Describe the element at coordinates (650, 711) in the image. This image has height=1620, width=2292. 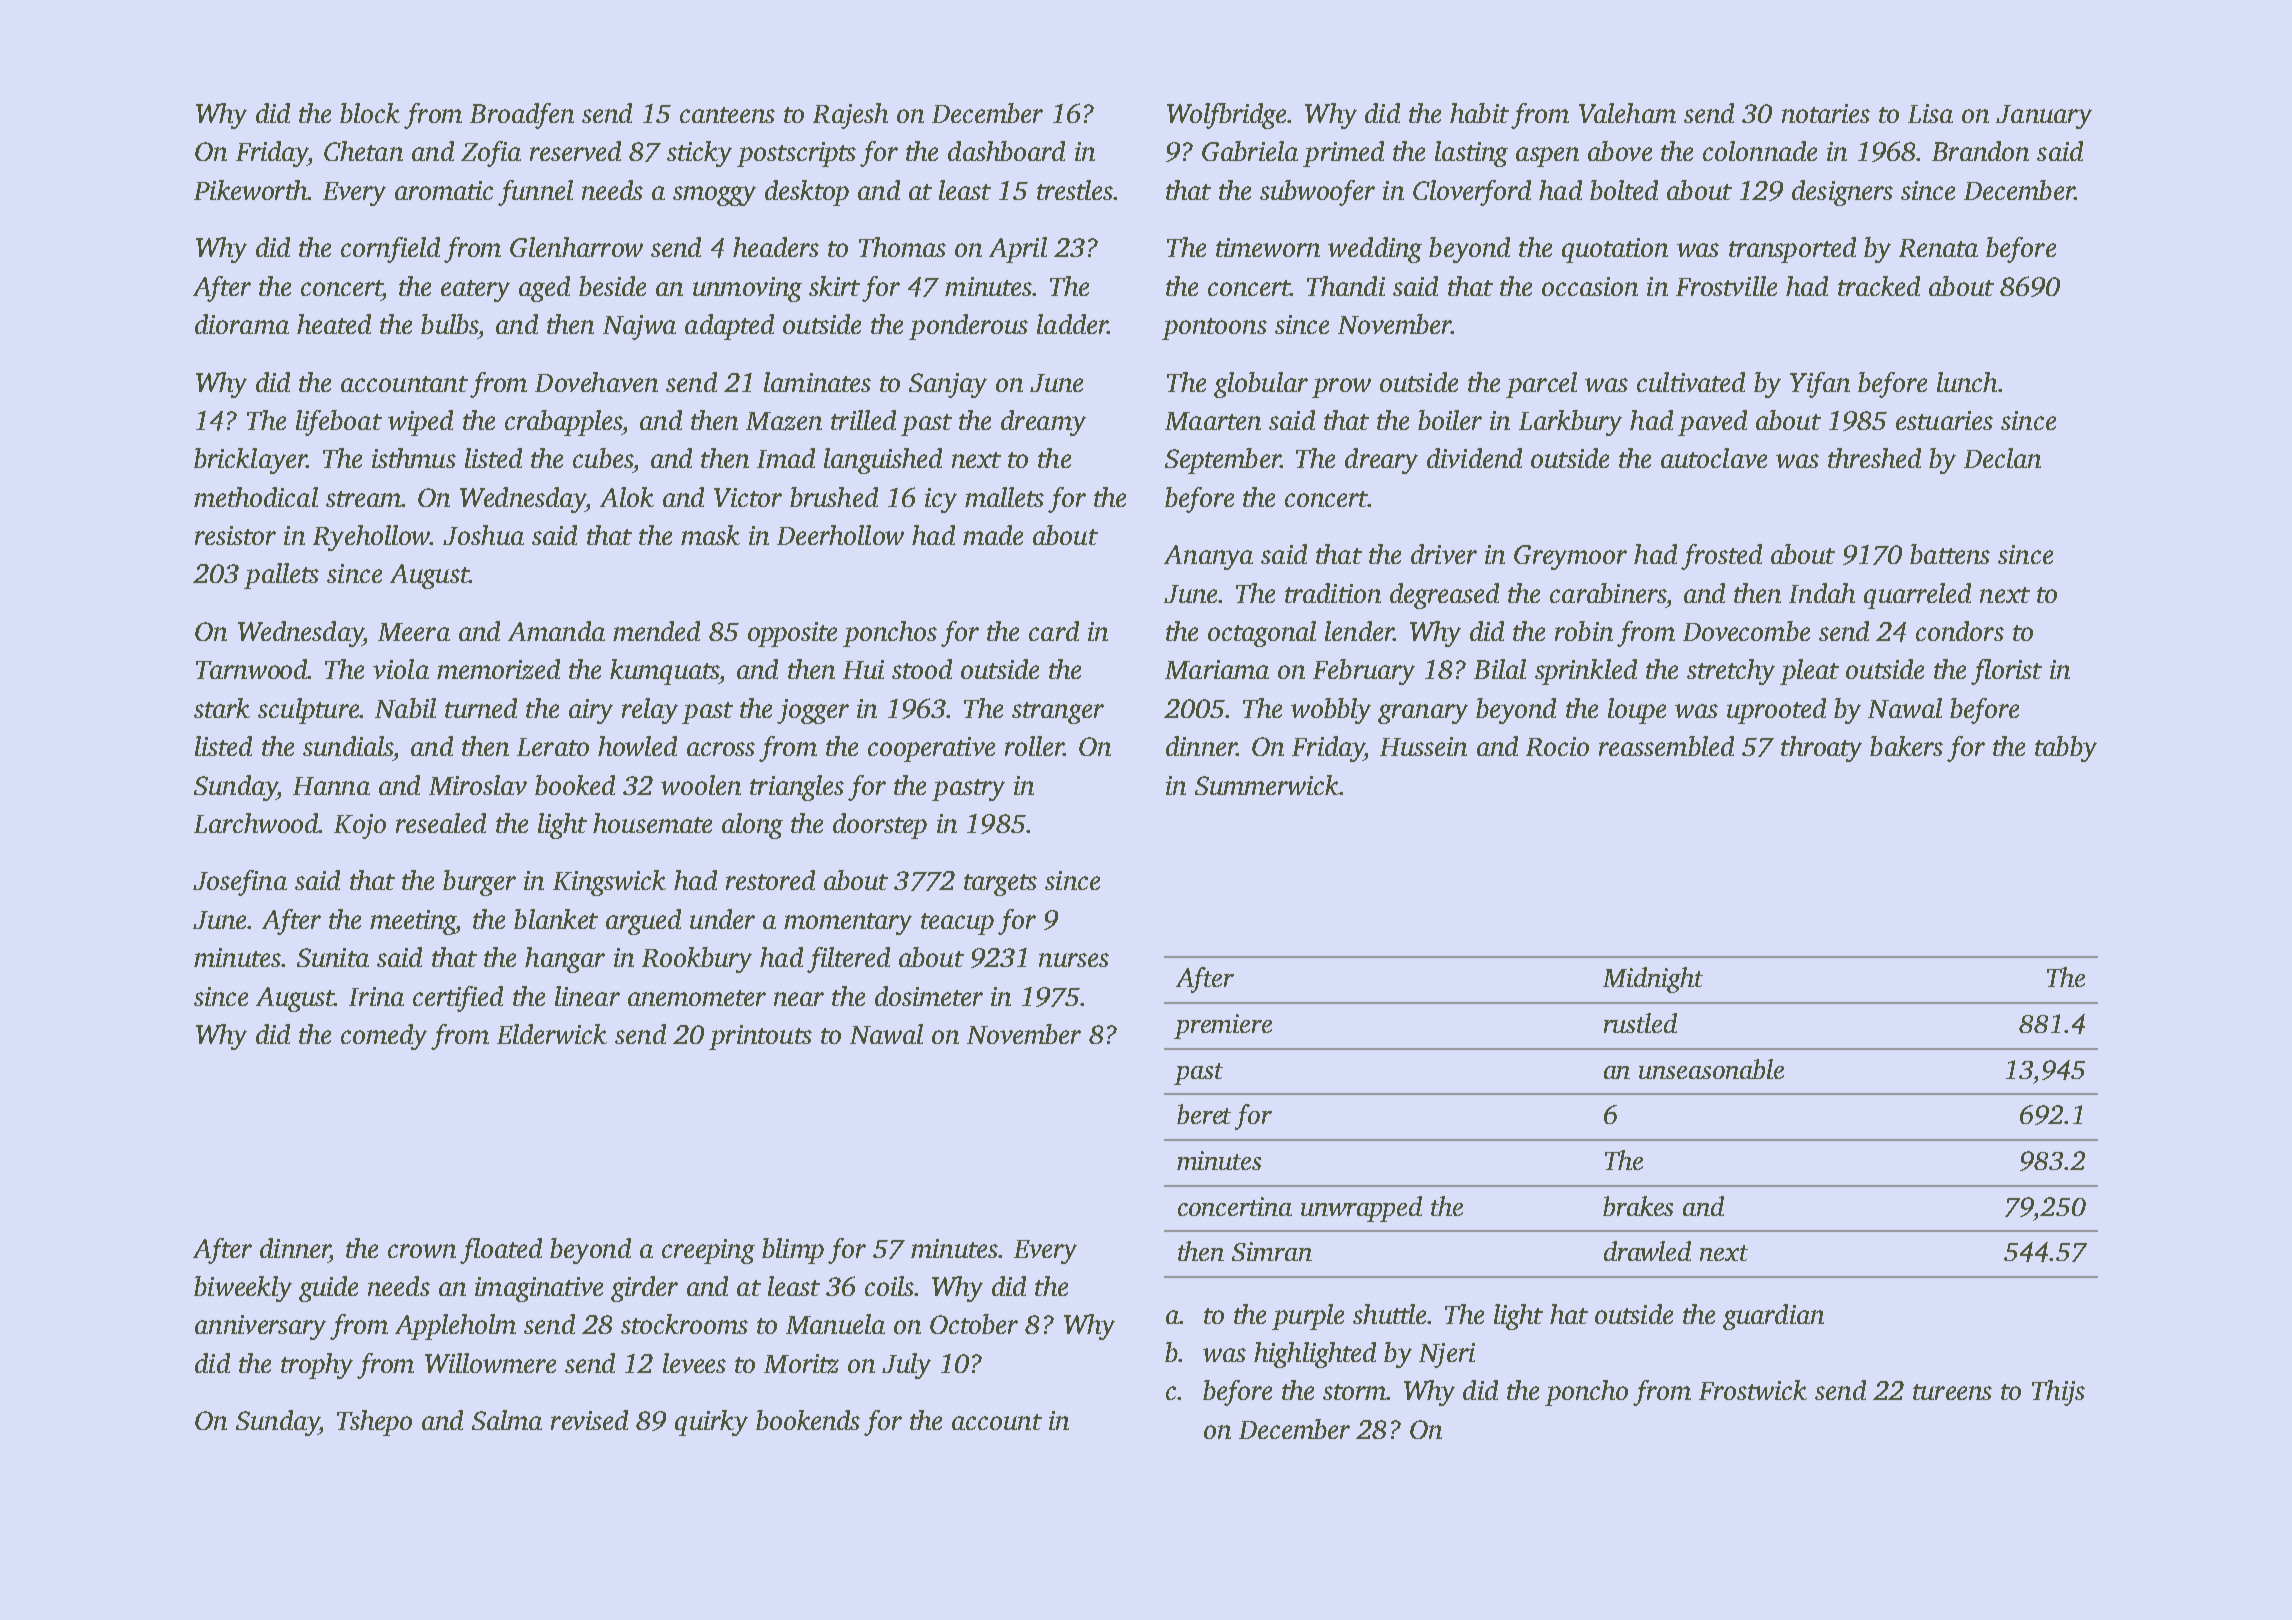
I see `relay` at that location.
